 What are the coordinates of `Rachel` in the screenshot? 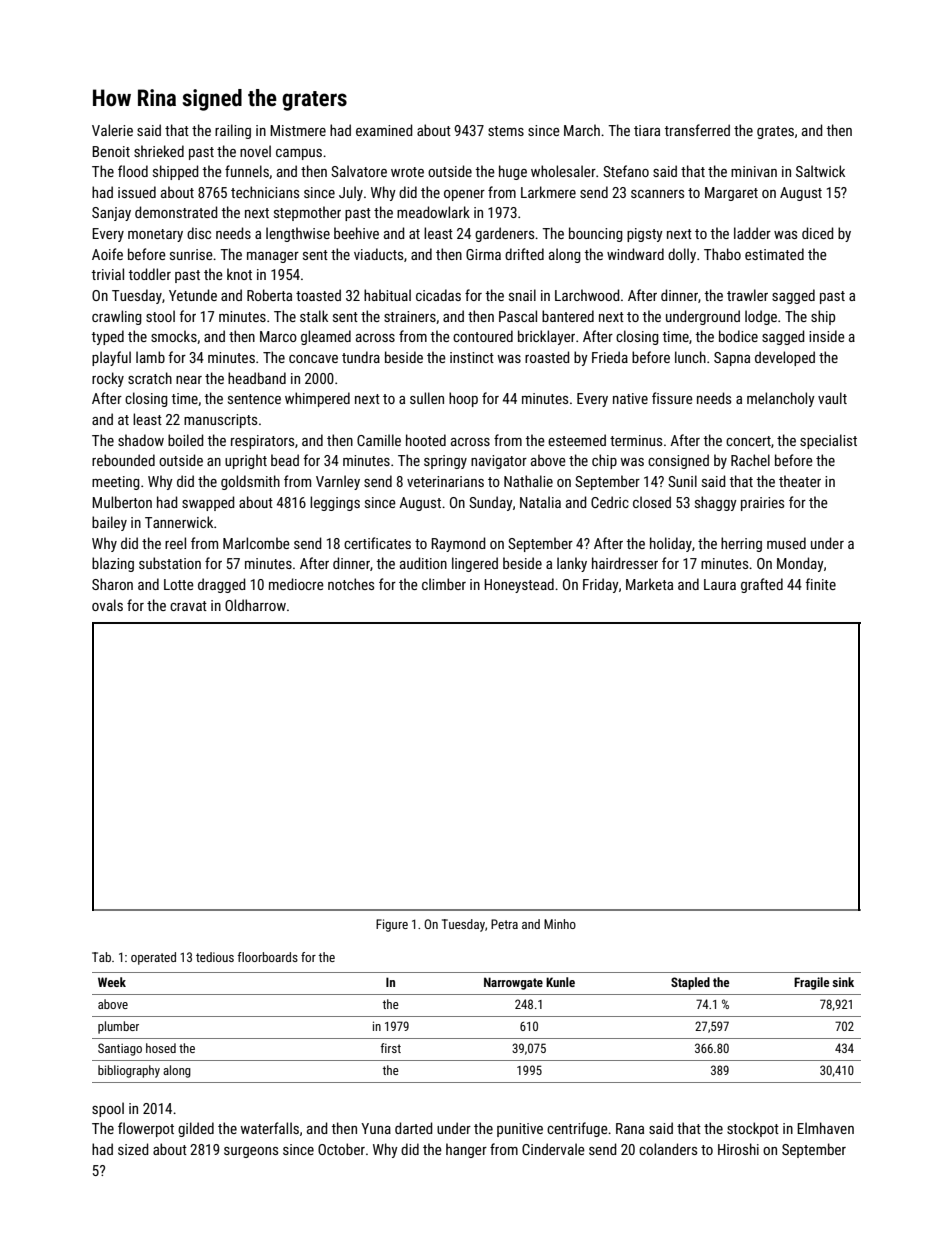 It's located at (750, 460).
